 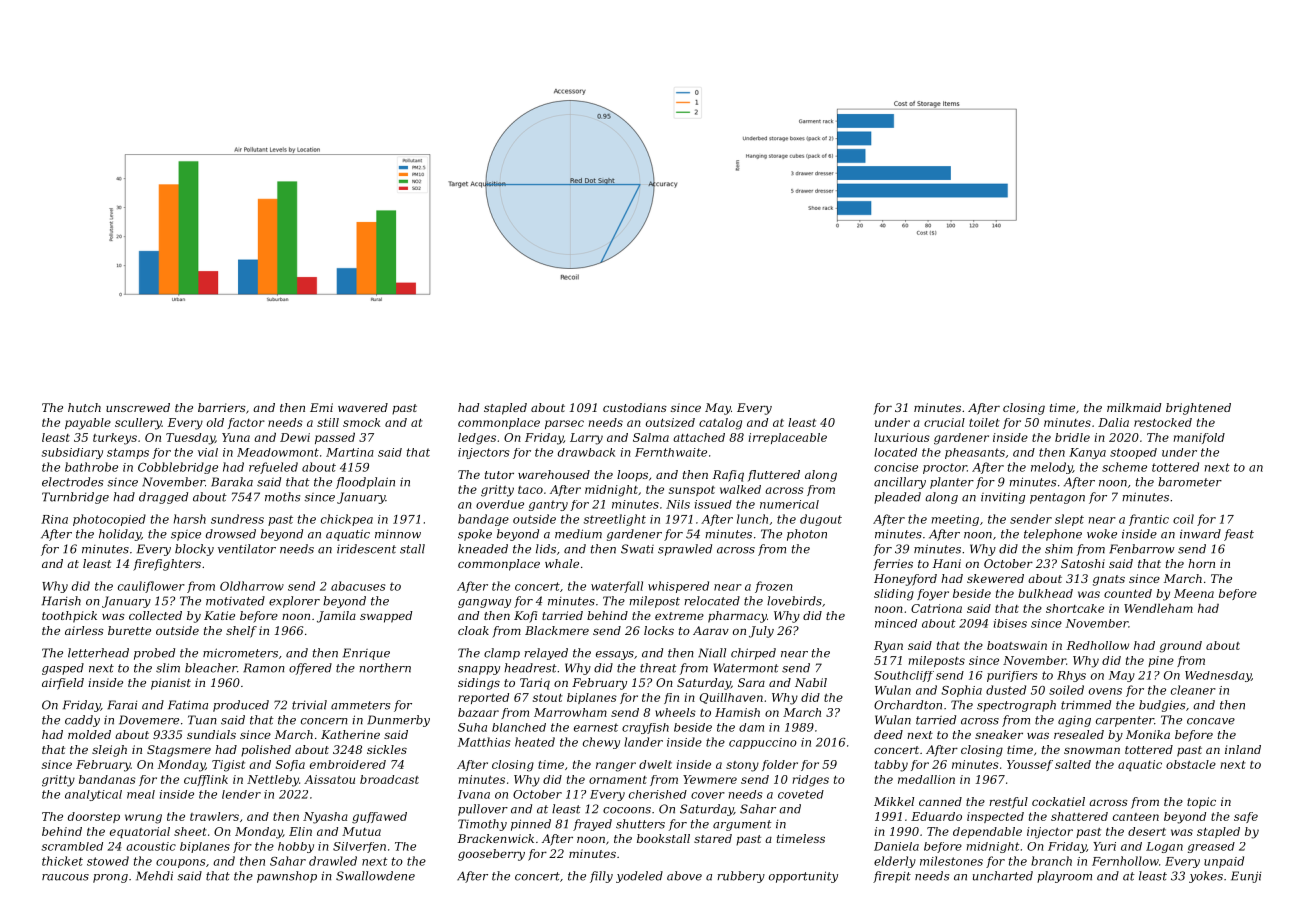 What do you see at coordinates (984, 422) in the screenshot?
I see `toilet` at bounding box center [984, 422].
